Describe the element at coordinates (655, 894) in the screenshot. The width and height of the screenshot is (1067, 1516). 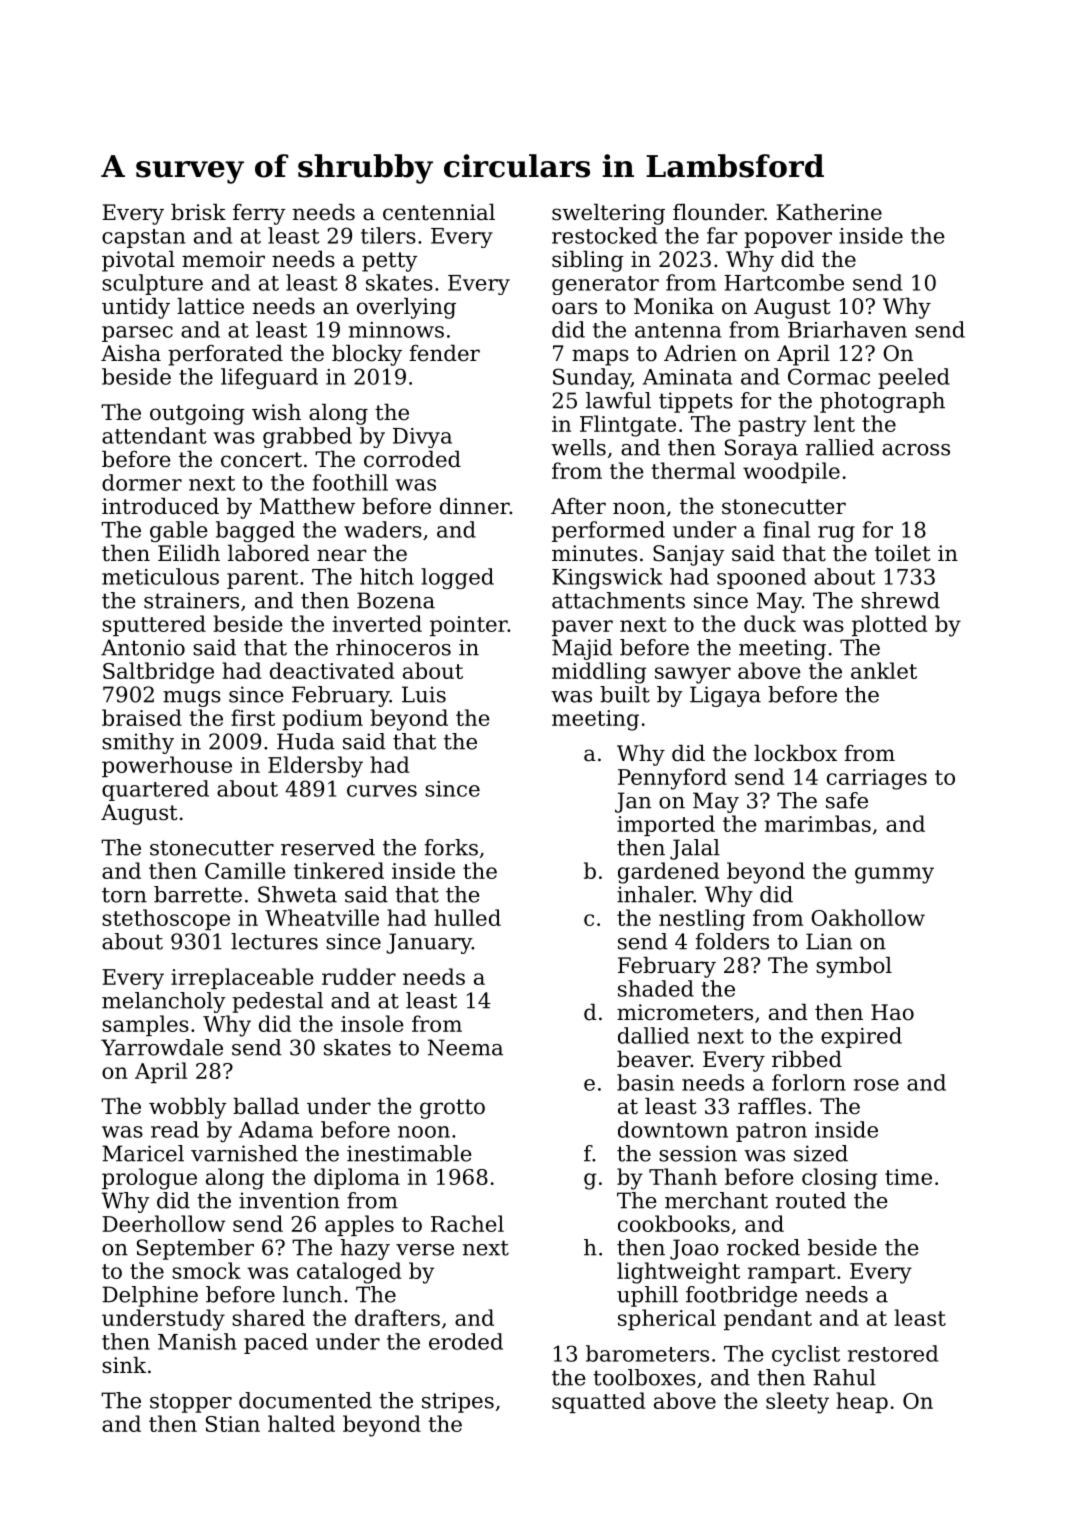
I see `inhaler` at that location.
